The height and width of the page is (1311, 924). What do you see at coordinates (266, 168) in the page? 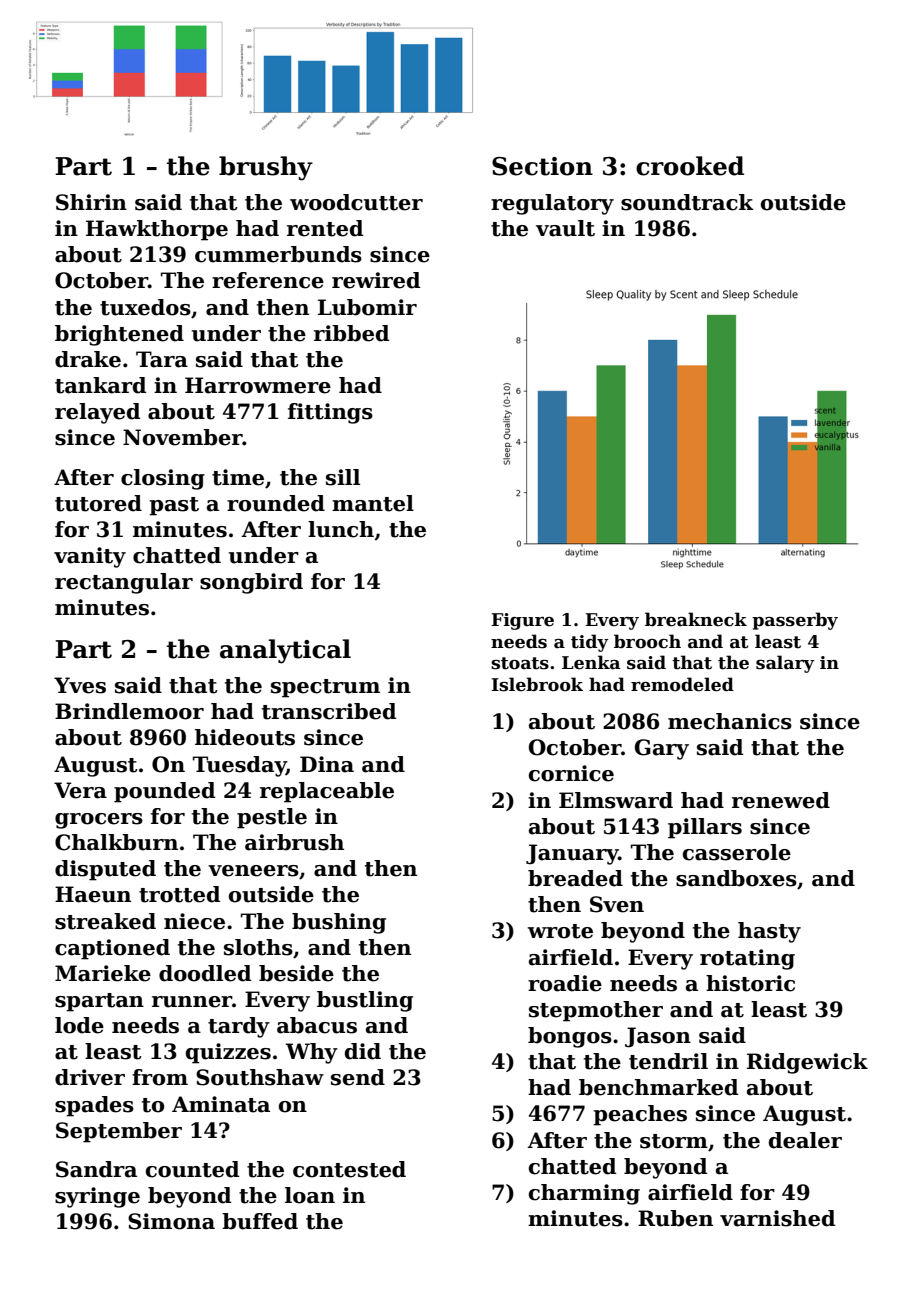
I see `brushy` at bounding box center [266, 168].
